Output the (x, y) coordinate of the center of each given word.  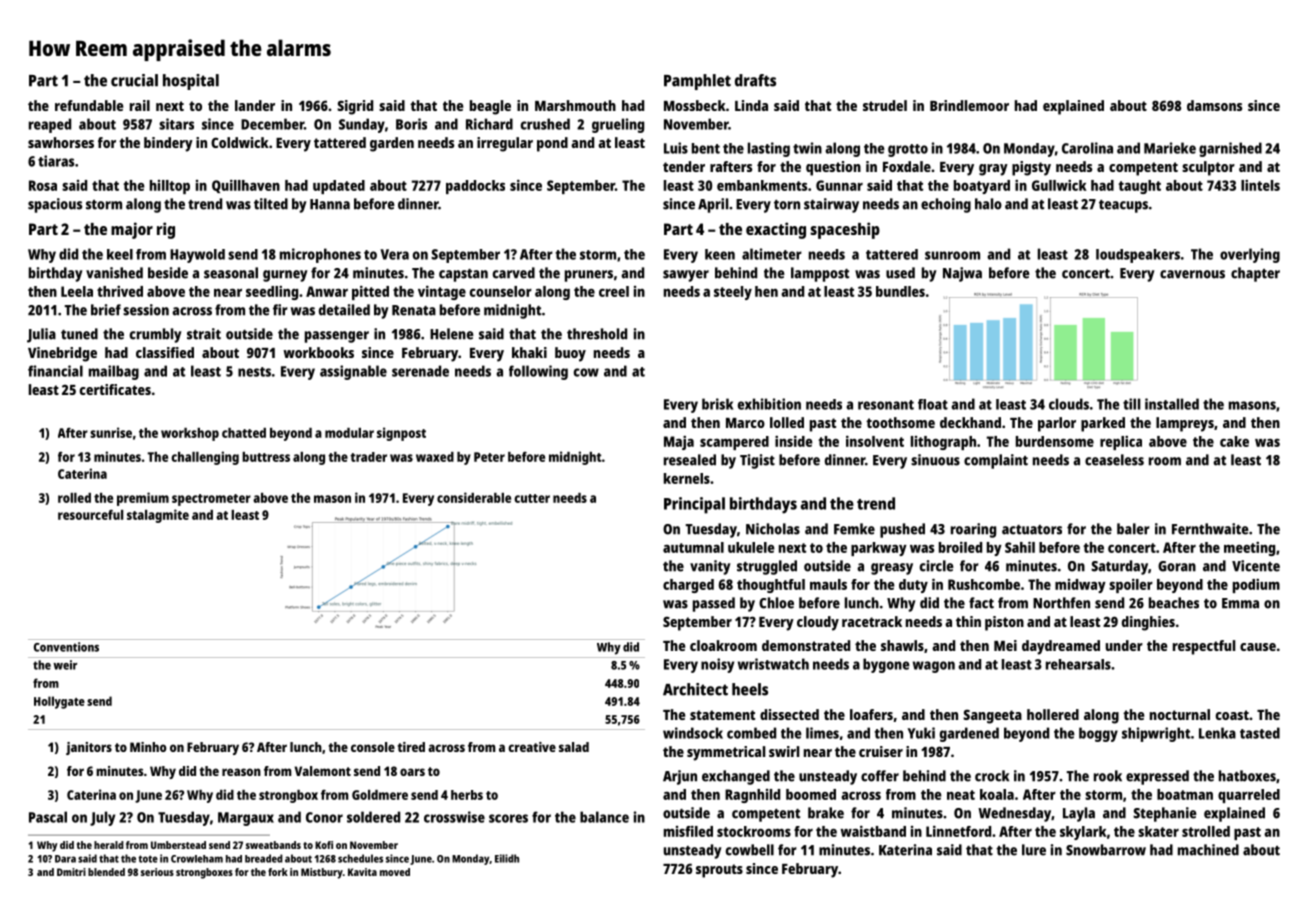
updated (339, 187)
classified (165, 352)
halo (988, 204)
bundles (900, 291)
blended (106, 872)
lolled (787, 422)
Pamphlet (697, 82)
